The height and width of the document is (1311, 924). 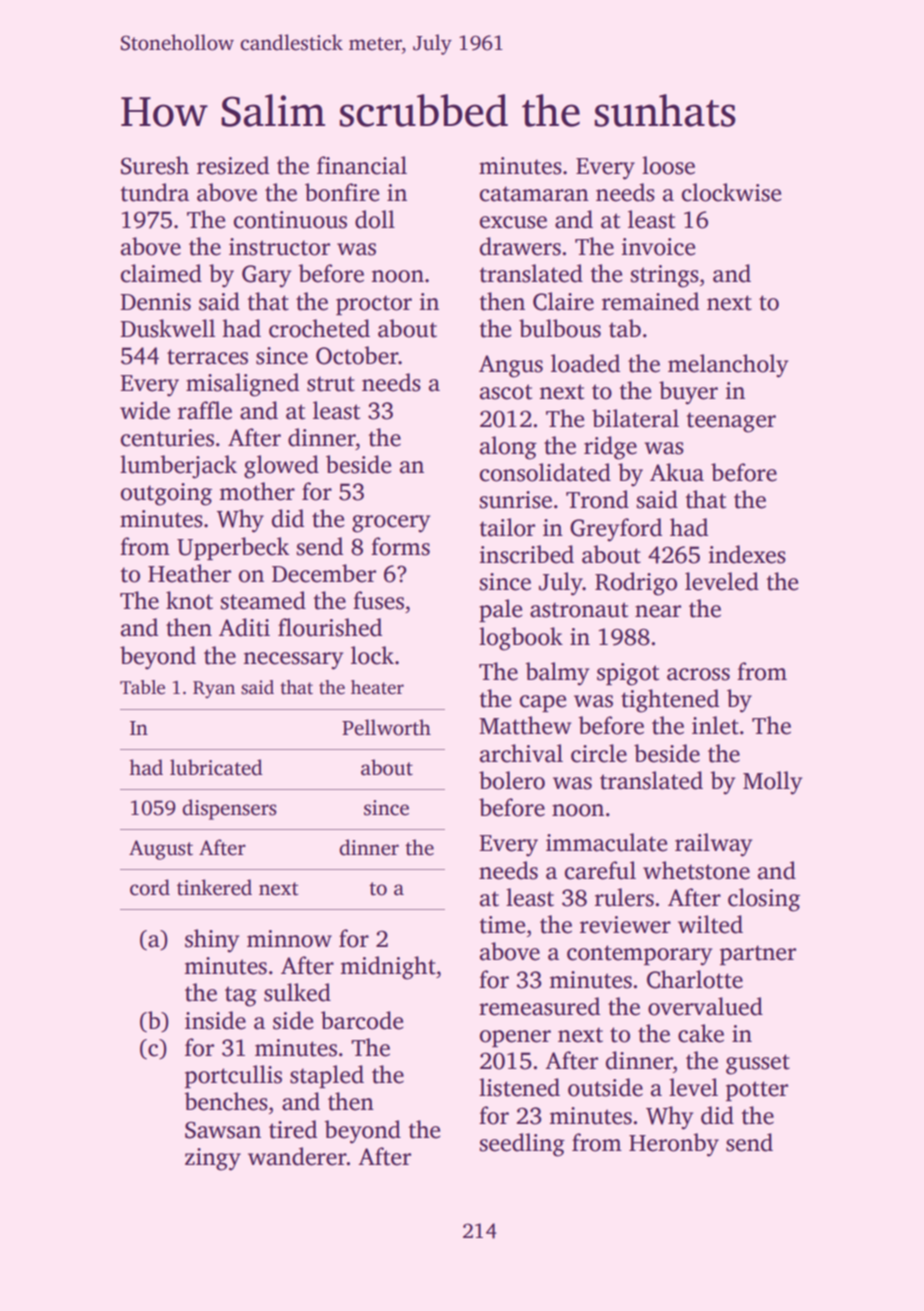 I want to click on Molly, so click(x=772, y=783).
